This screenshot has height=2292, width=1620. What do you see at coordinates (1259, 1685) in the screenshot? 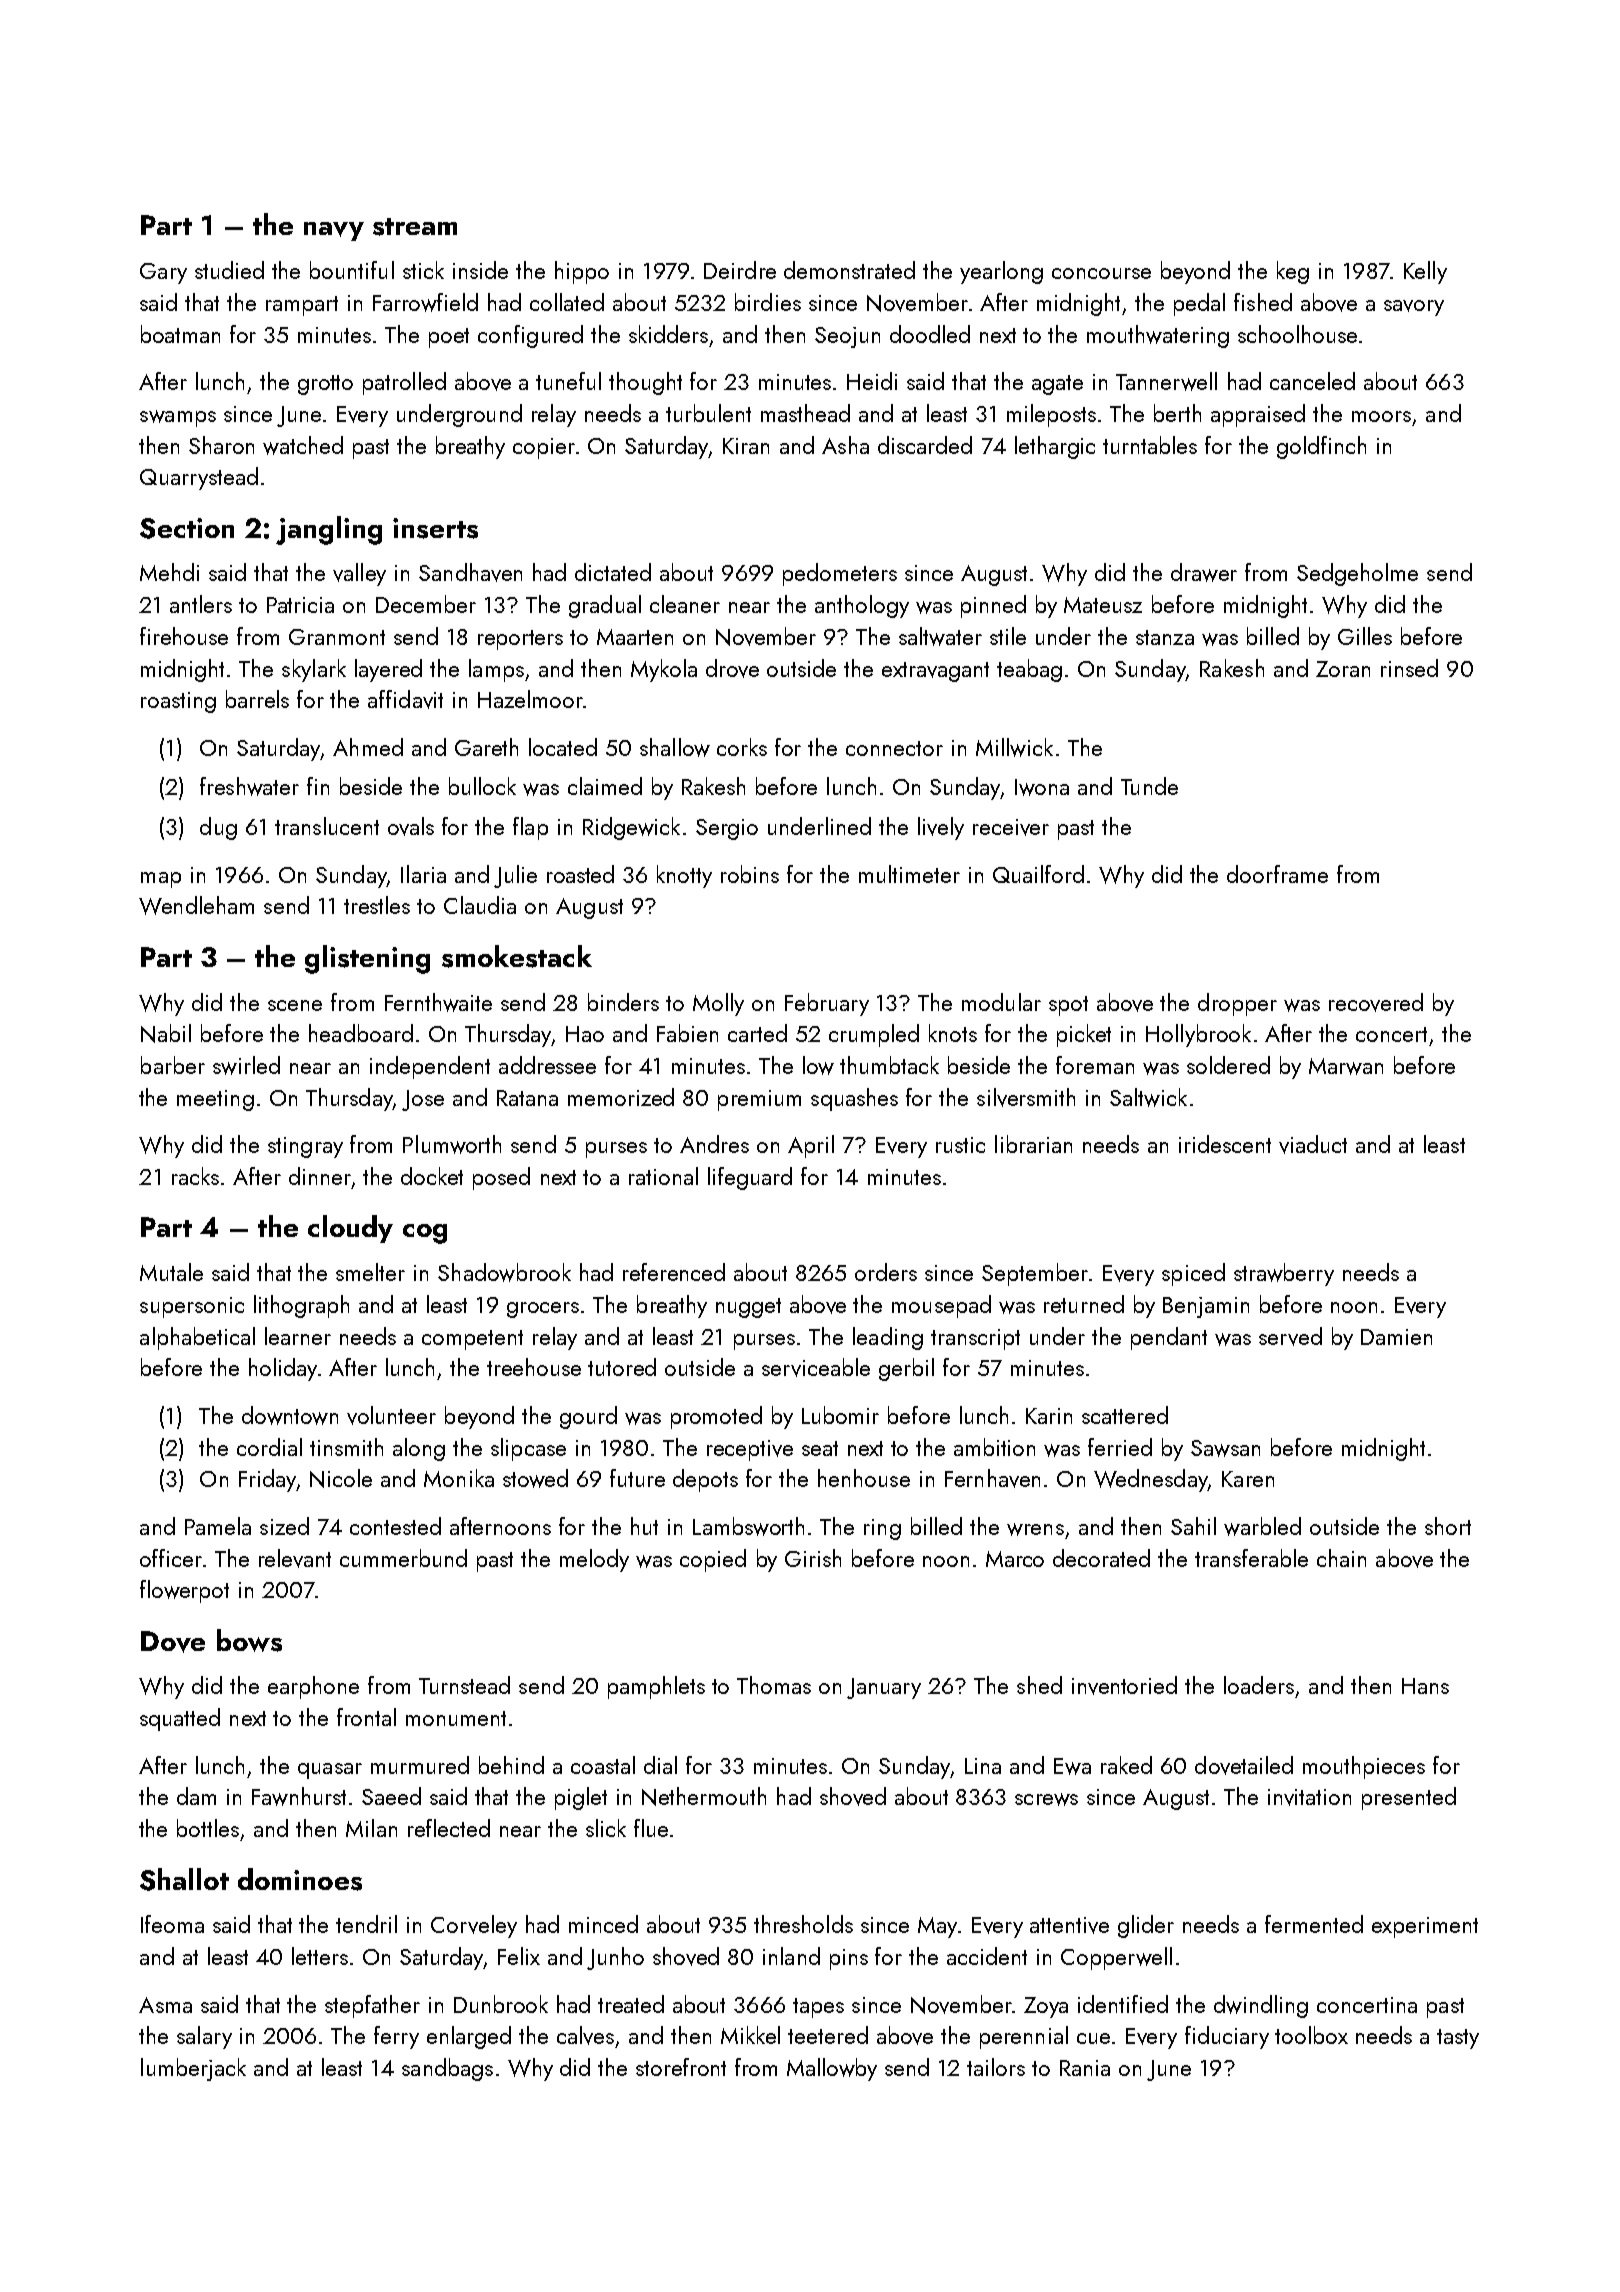
I see `loaders` at bounding box center [1259, 1685].
